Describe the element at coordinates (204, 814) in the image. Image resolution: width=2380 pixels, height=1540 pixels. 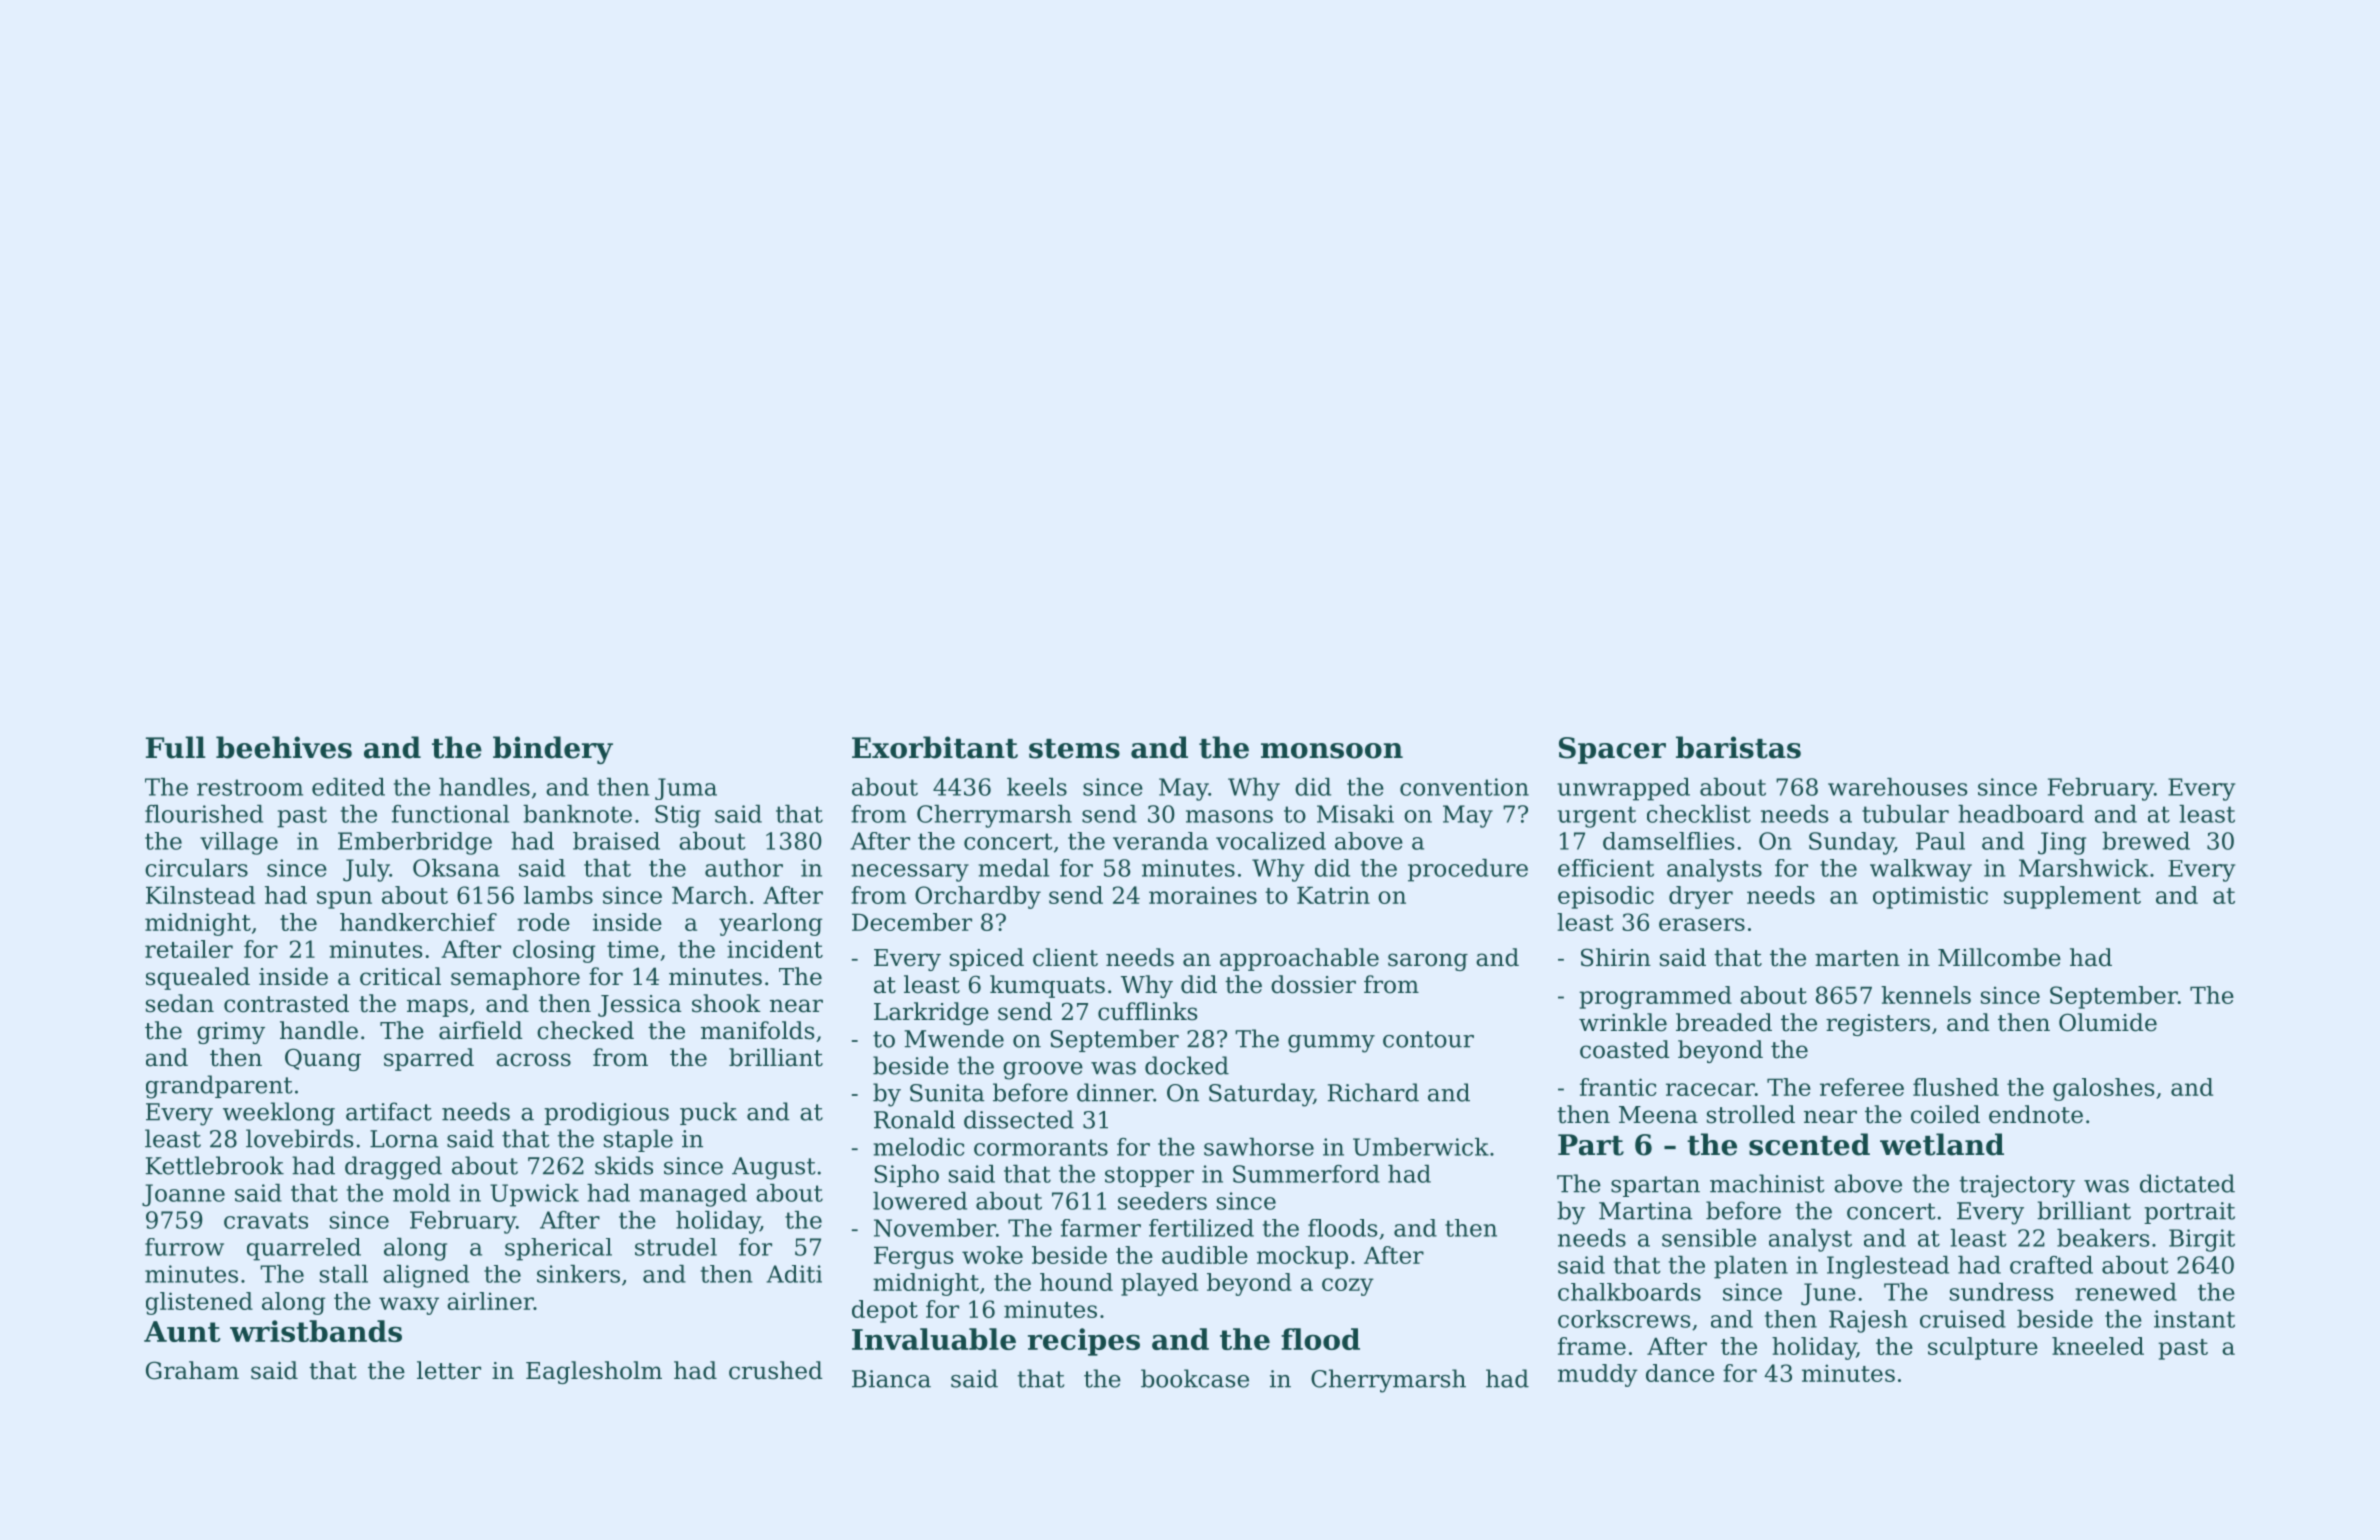
I see `flourished` at that location.
